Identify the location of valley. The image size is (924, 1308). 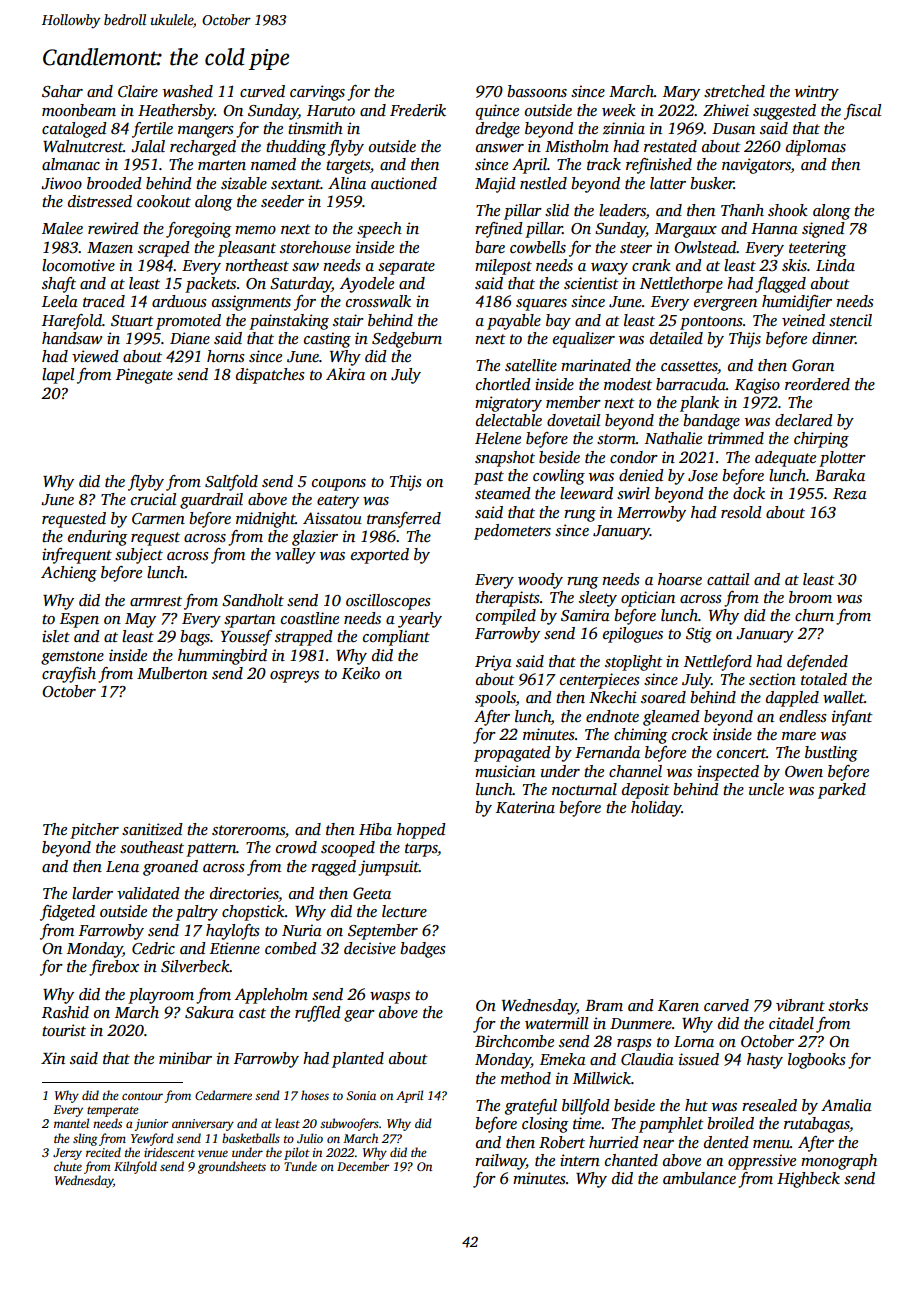
(295, 556).
